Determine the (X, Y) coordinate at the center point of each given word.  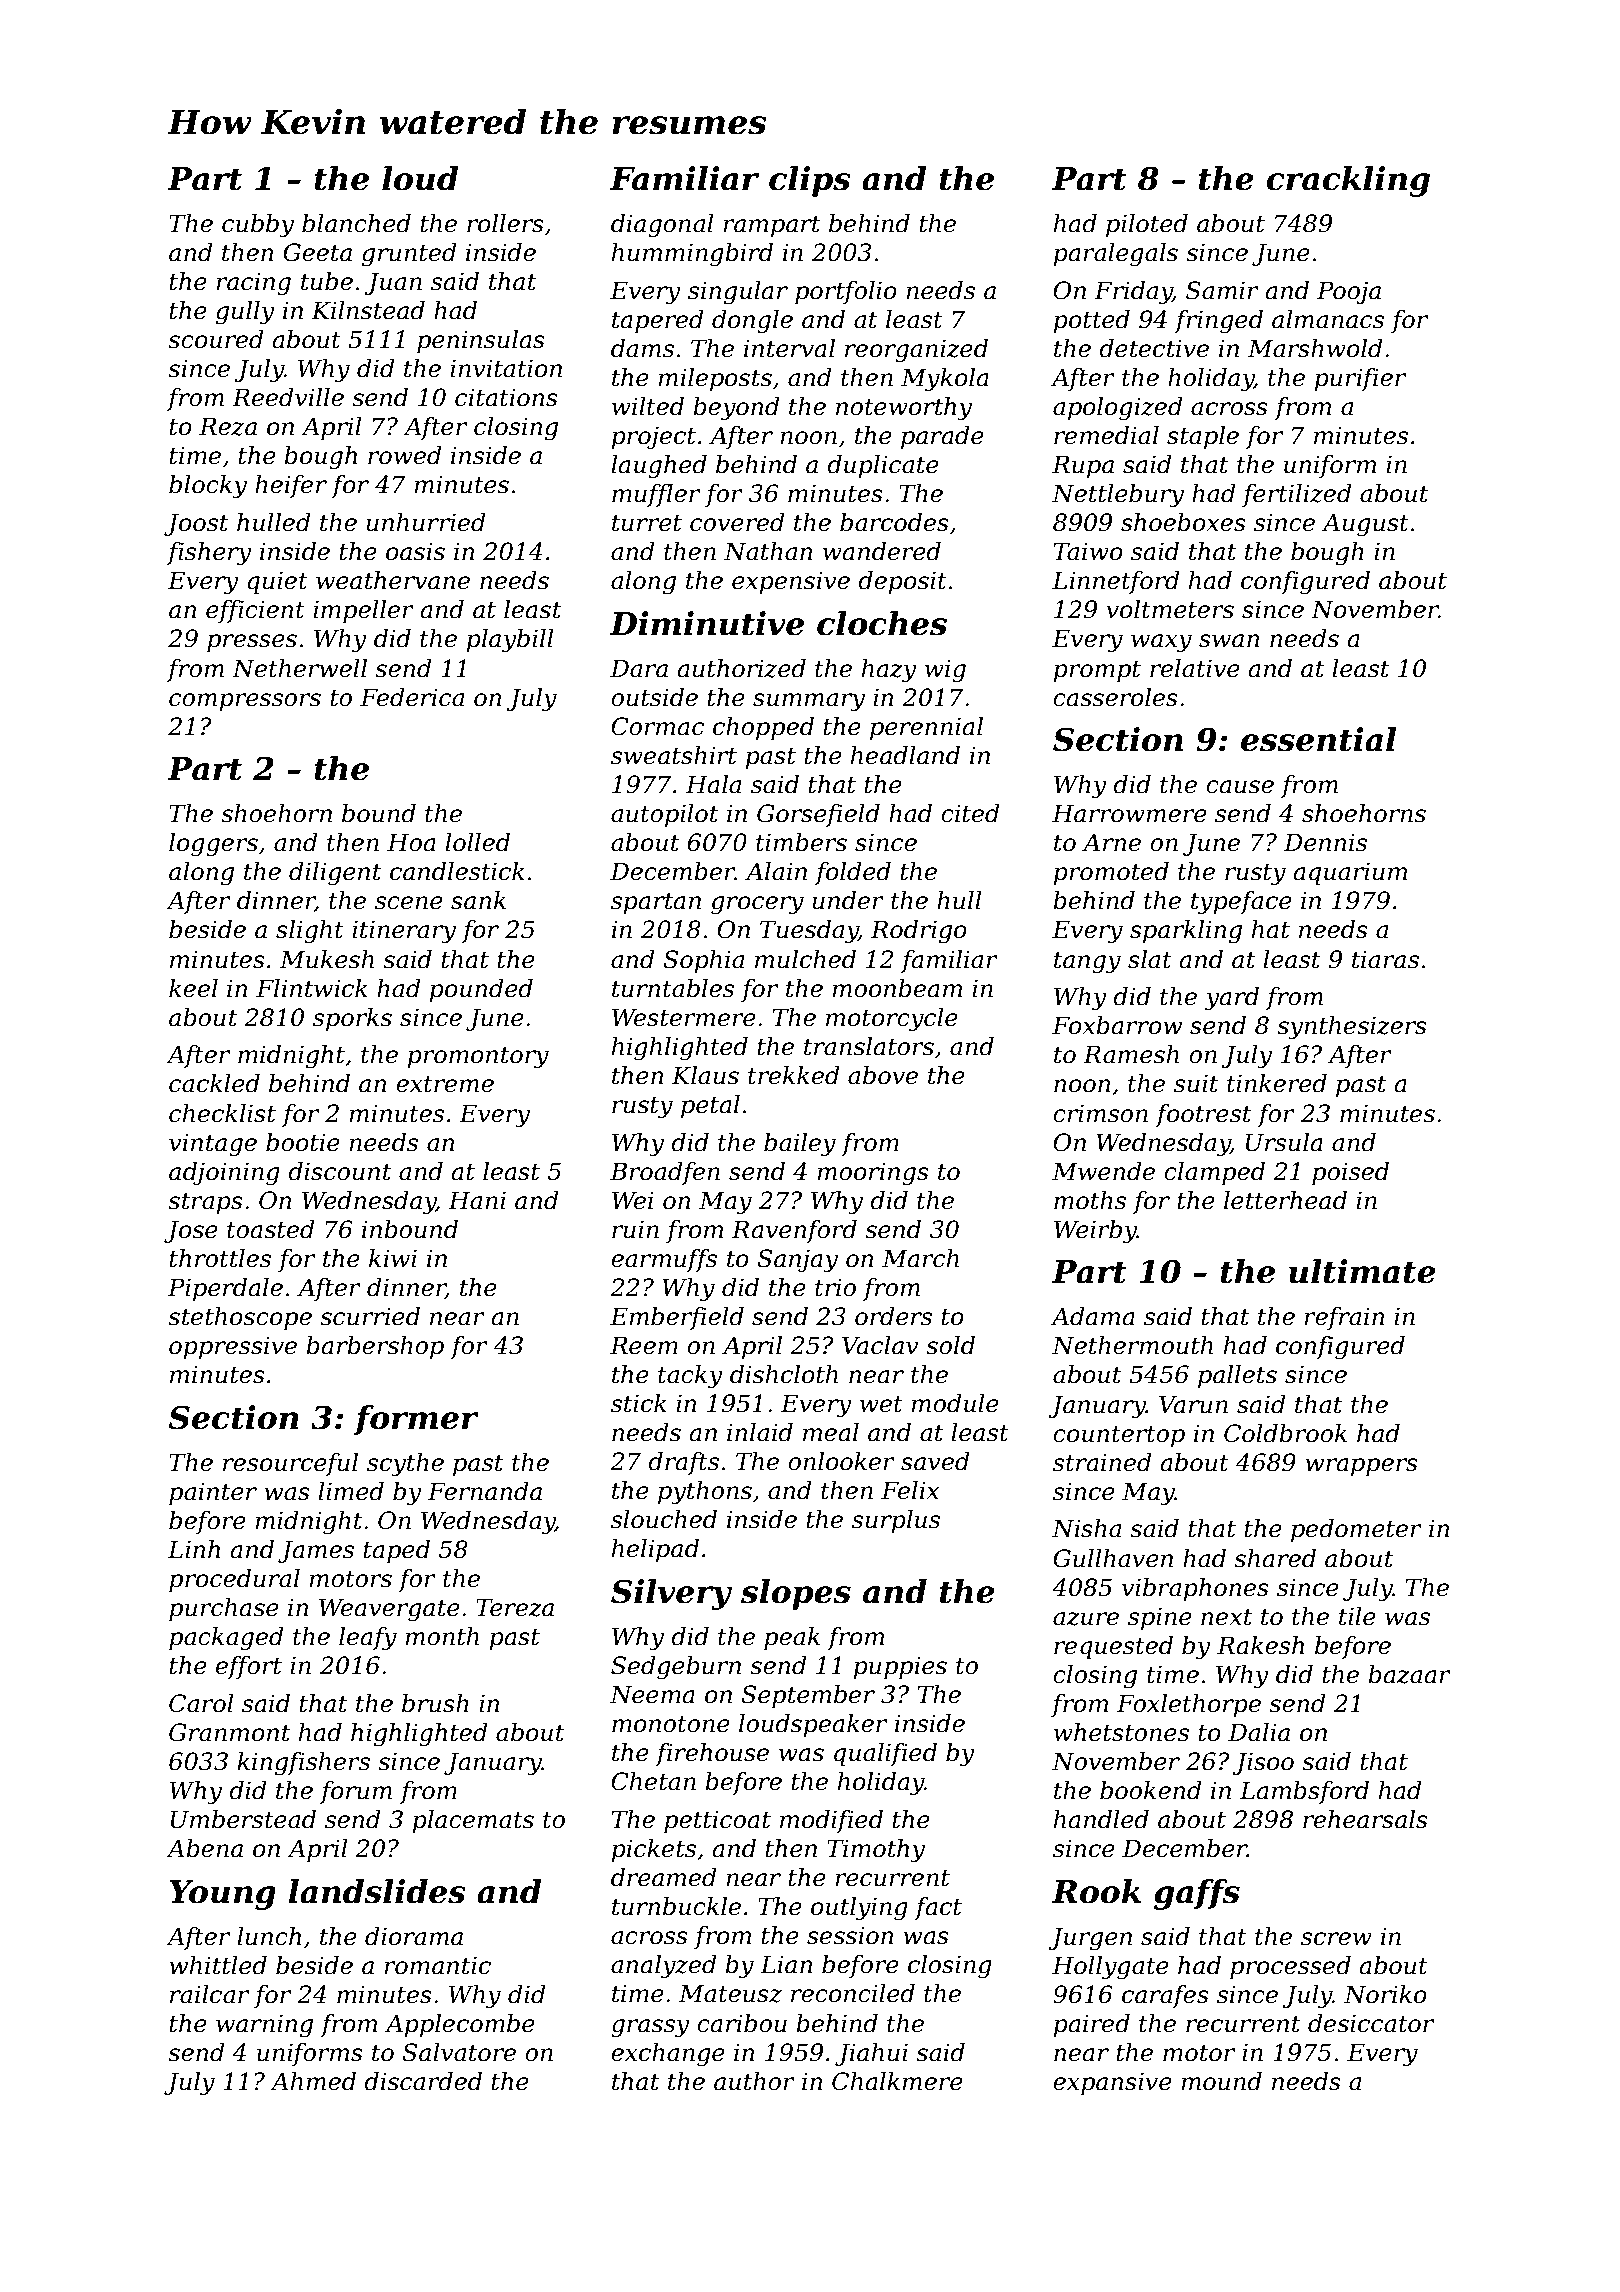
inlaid (760, 1432)
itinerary (404, 932)
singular (738, 293)
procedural (234, 1580)
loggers (213, 845)
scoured (216, 339)
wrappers (1361, 1467)
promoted (1111, 873)
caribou (742, 2023)
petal (710, 1106)
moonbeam (897, 988)
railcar (209, 1994)
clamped (1214, 1173)
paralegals (1115, 255)
